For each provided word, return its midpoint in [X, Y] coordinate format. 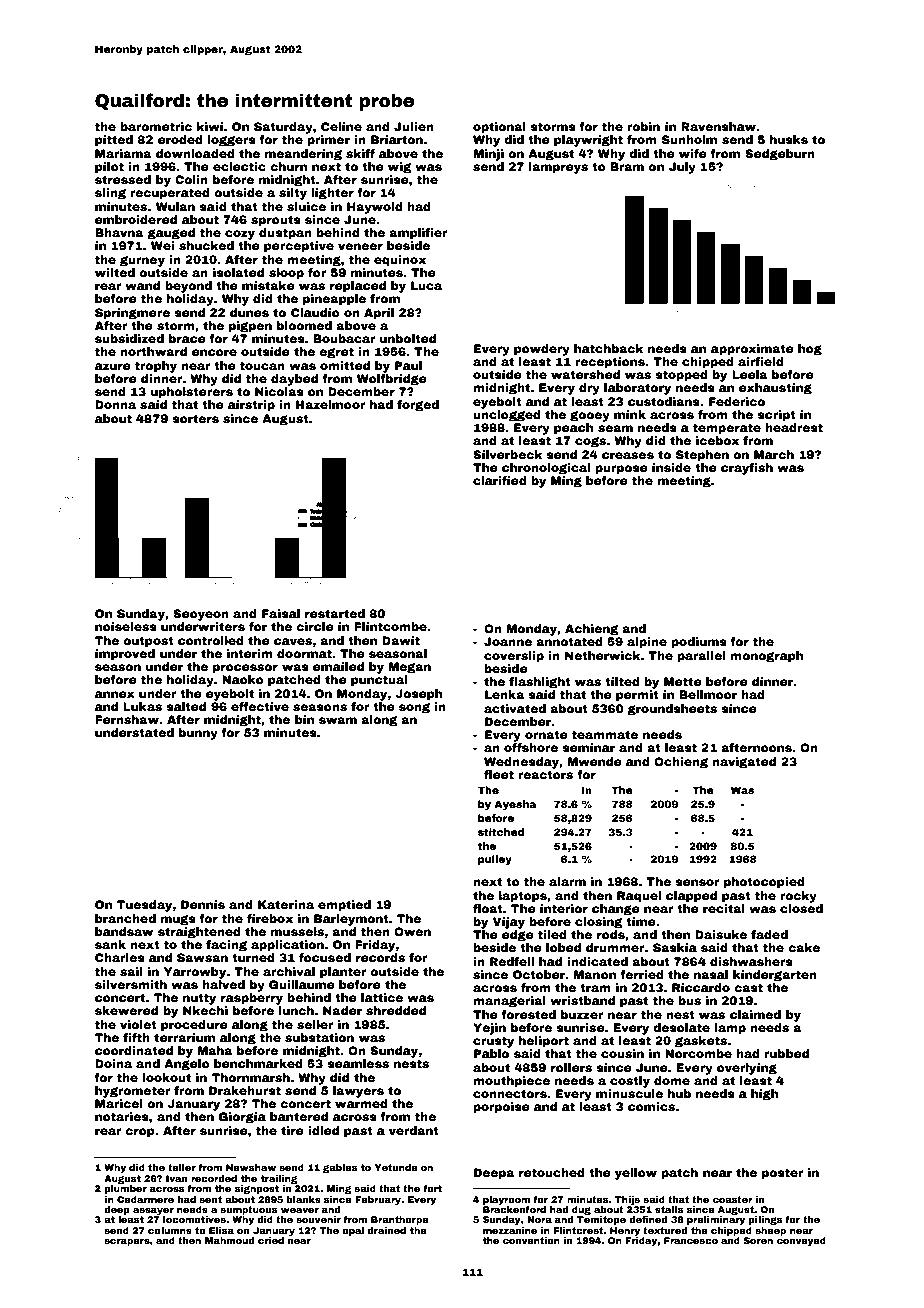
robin [643, 126]
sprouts [276, 221]
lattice [382, 997]
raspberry [252, 999]
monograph [766, 657]
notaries [122, 1116]
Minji [488, 155]
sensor [697, 882]
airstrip [251, 406]
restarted [335, 613]
